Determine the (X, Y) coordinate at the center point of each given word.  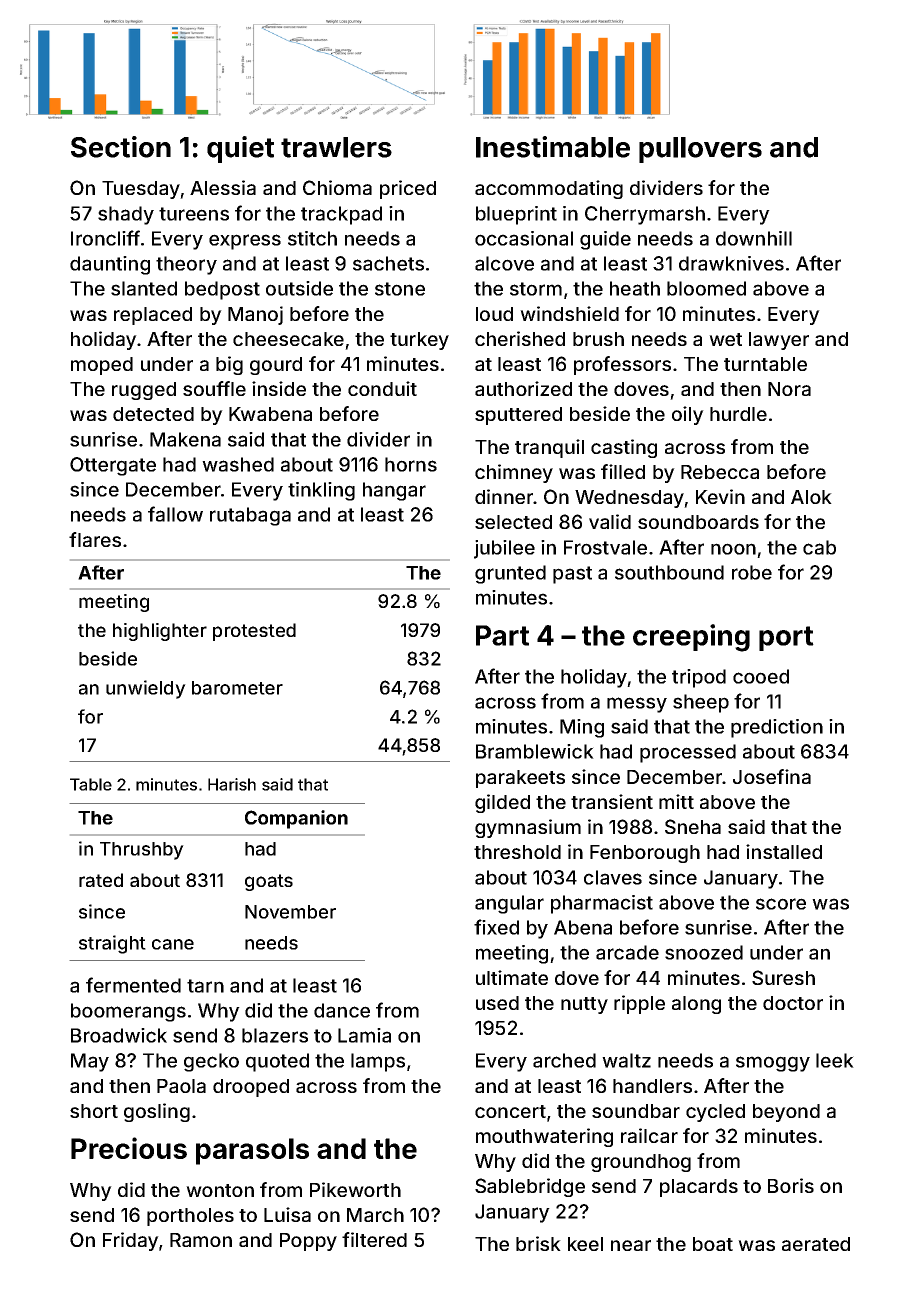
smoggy (773, 1064)
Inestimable (553, 147)
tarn (205, 986)
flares (95, 539)
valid (610, 521)
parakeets (520, 779)
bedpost (222, 290)
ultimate (512, 977)
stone (400, 289)
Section (121, 147)
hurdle (738, 414)
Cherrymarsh (645, 215)
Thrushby (142, 851)
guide (605, 240)
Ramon (201, 1240)
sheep (701, 703)
